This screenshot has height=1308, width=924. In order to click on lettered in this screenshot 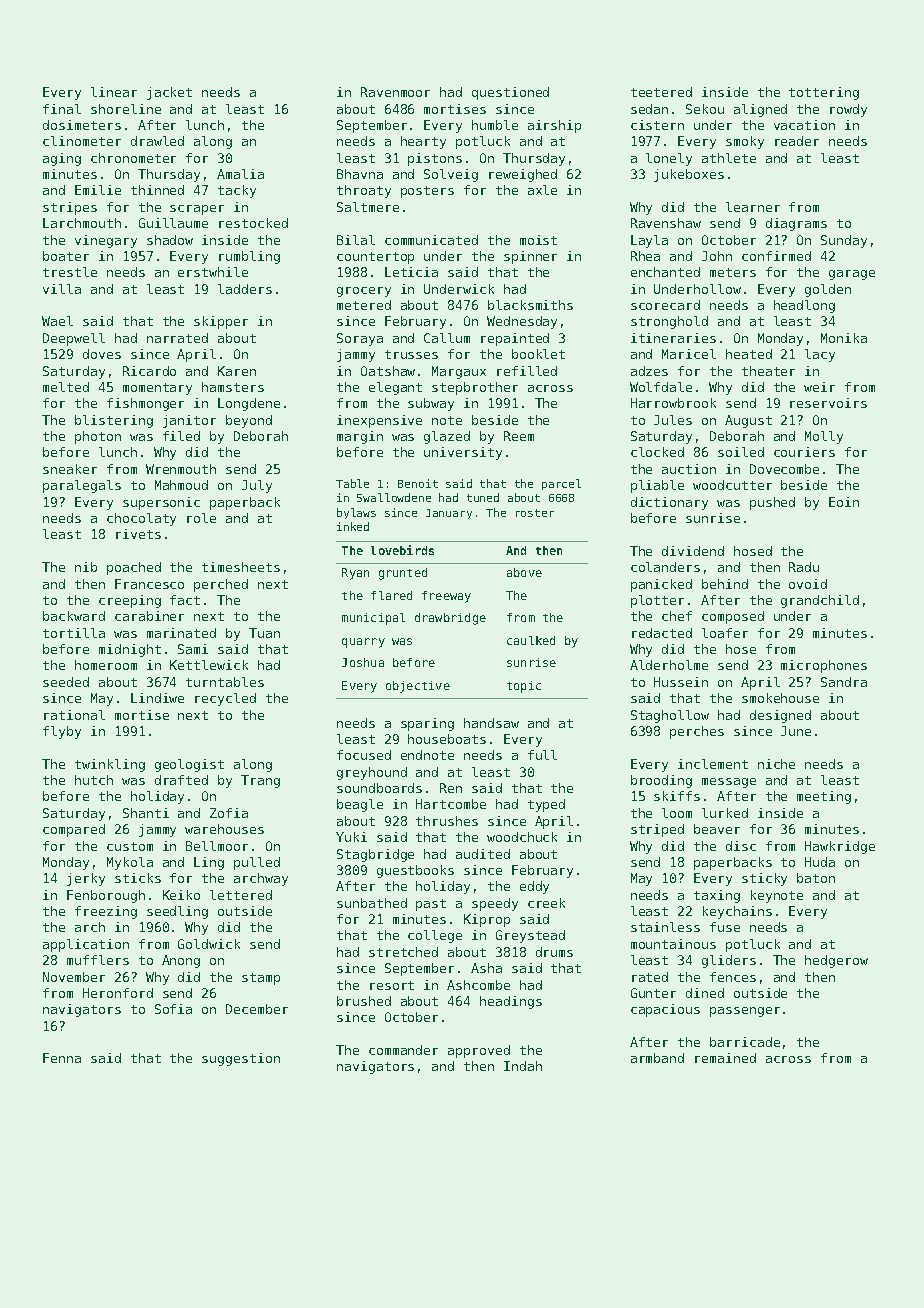, I will do `click(241, 895)`.
